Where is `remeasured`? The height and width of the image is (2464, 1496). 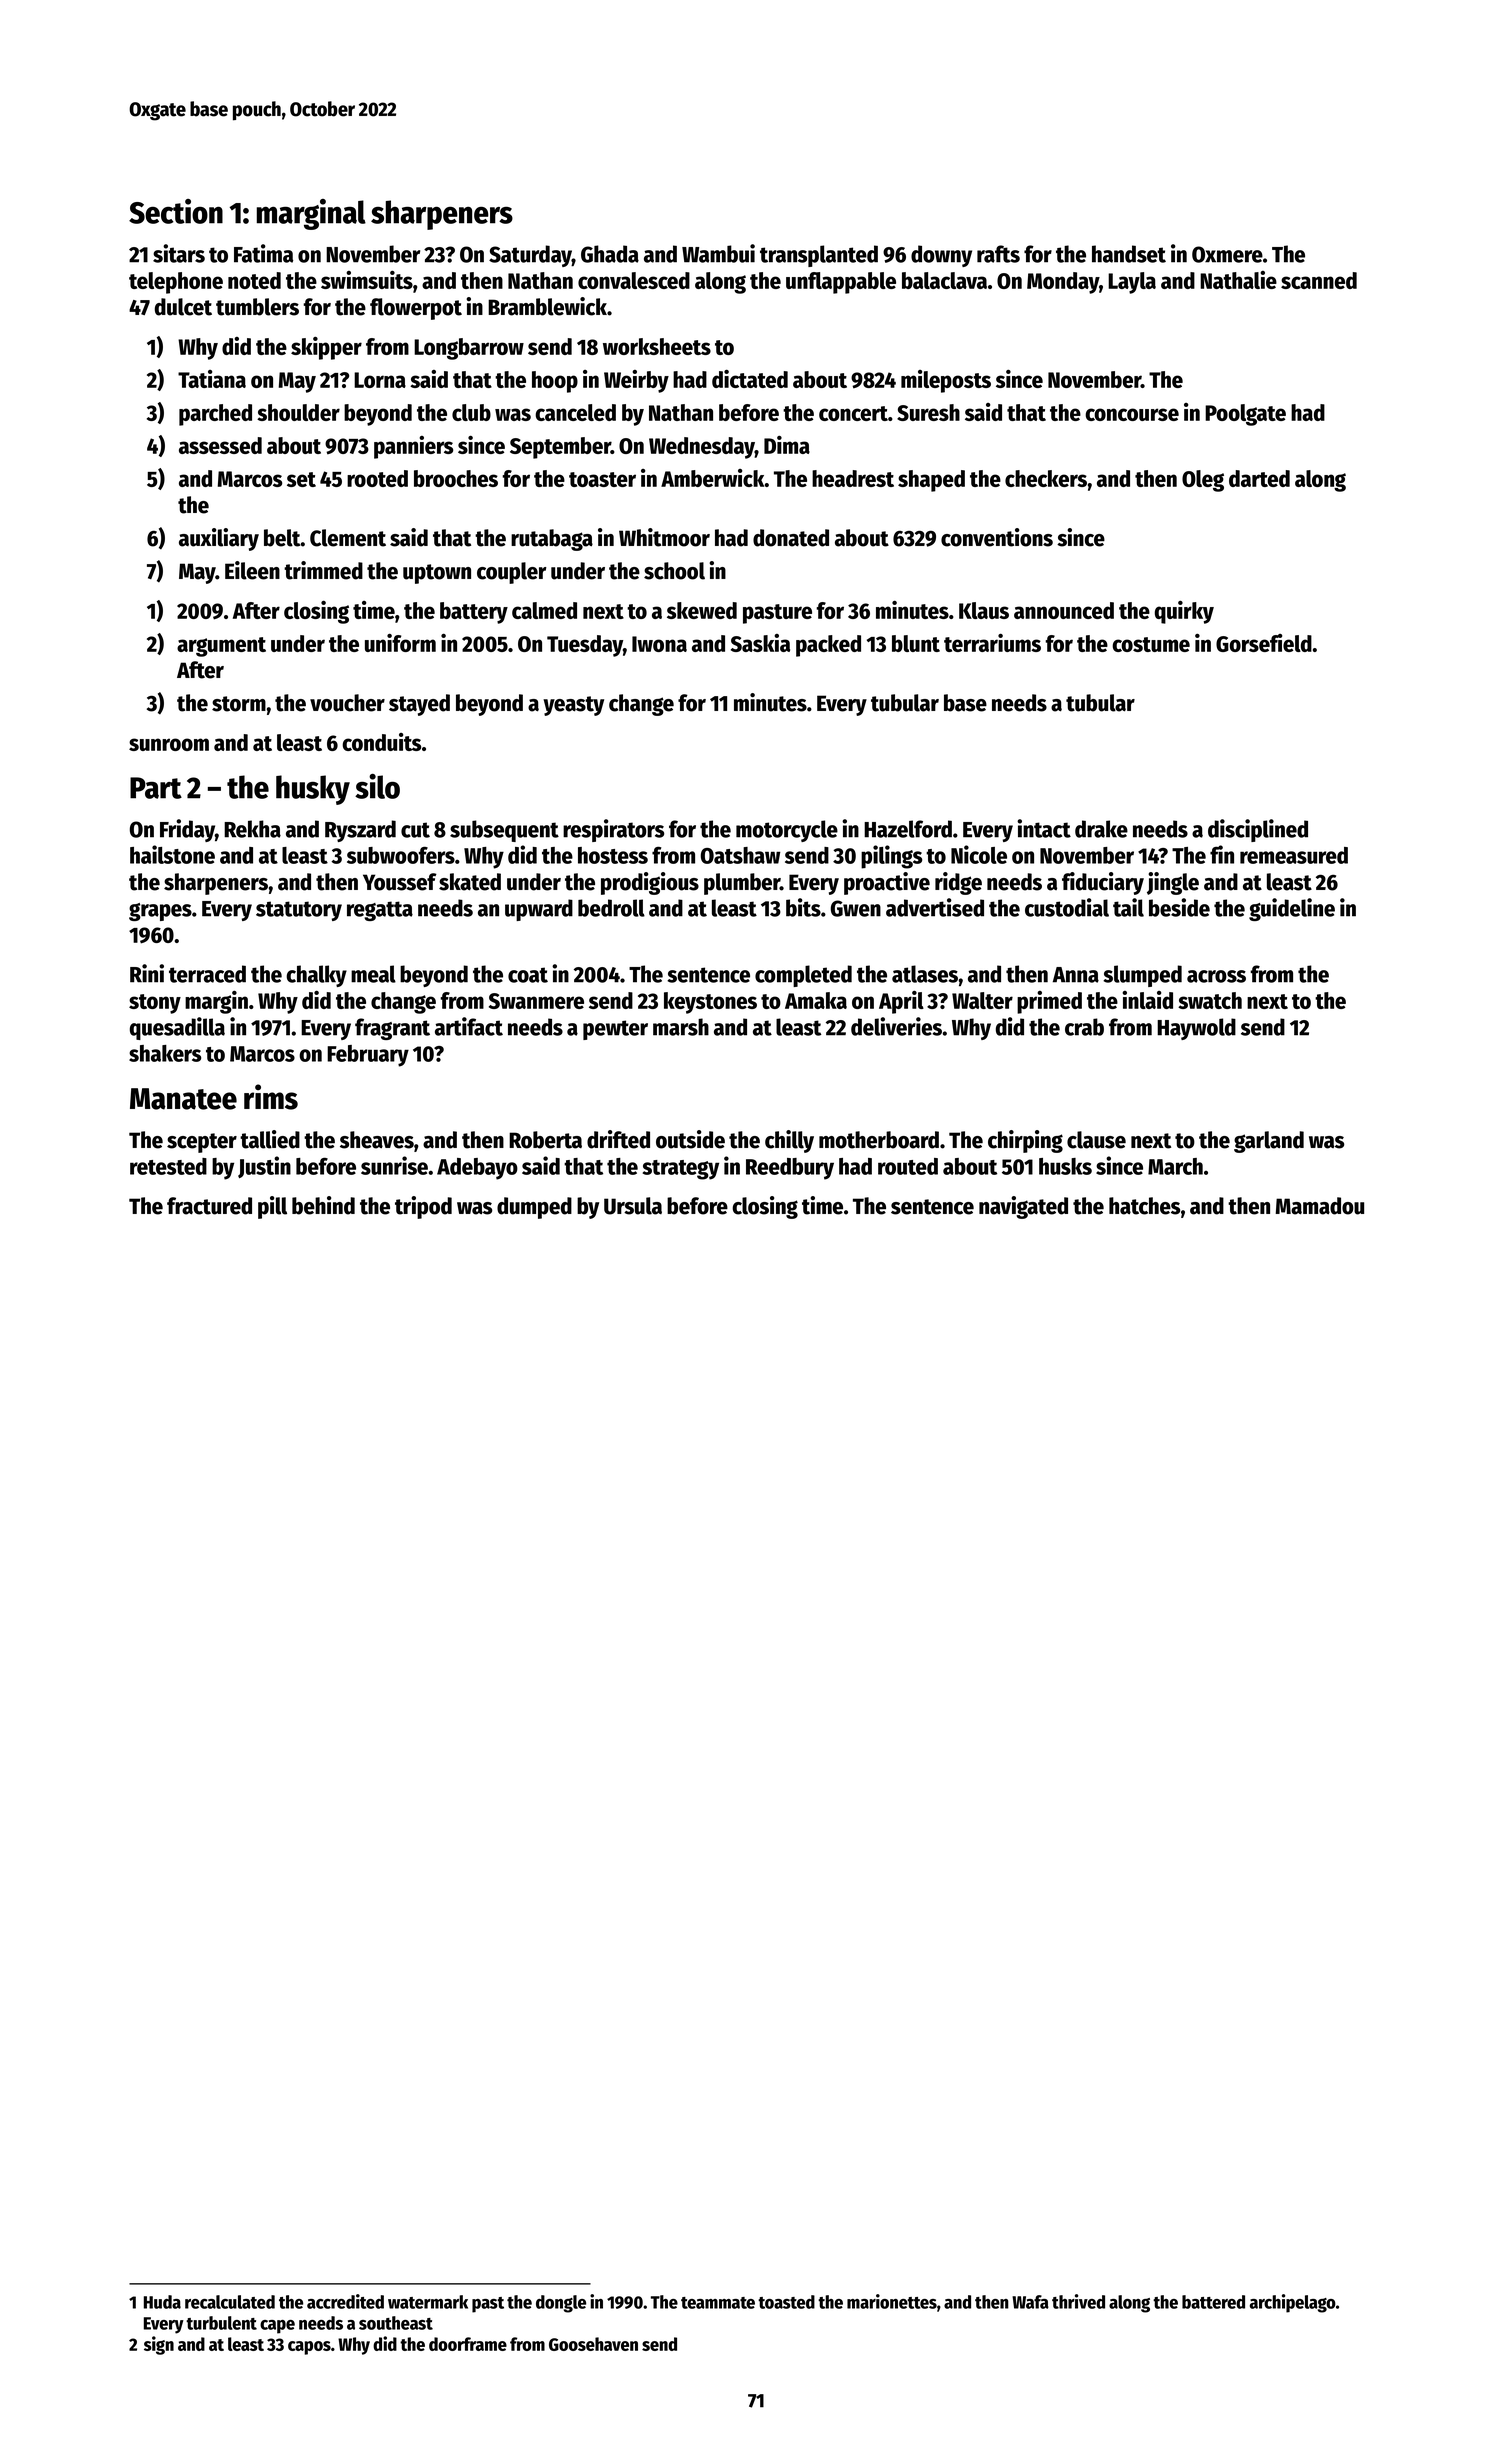 remeasured is located at coordinates (1294, 855).
